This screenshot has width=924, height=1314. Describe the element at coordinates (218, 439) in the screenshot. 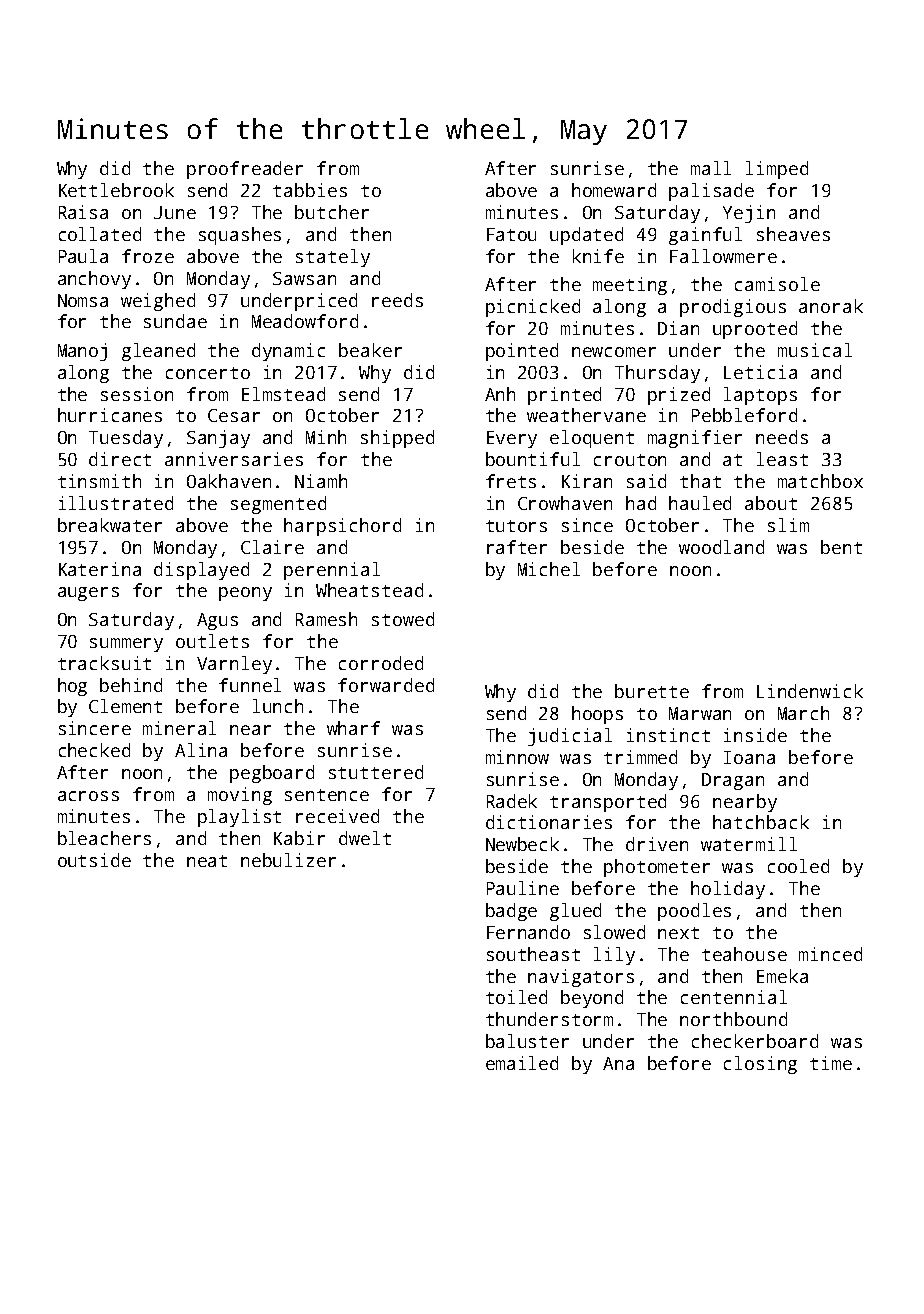

I see `Sanjay` at that location.
